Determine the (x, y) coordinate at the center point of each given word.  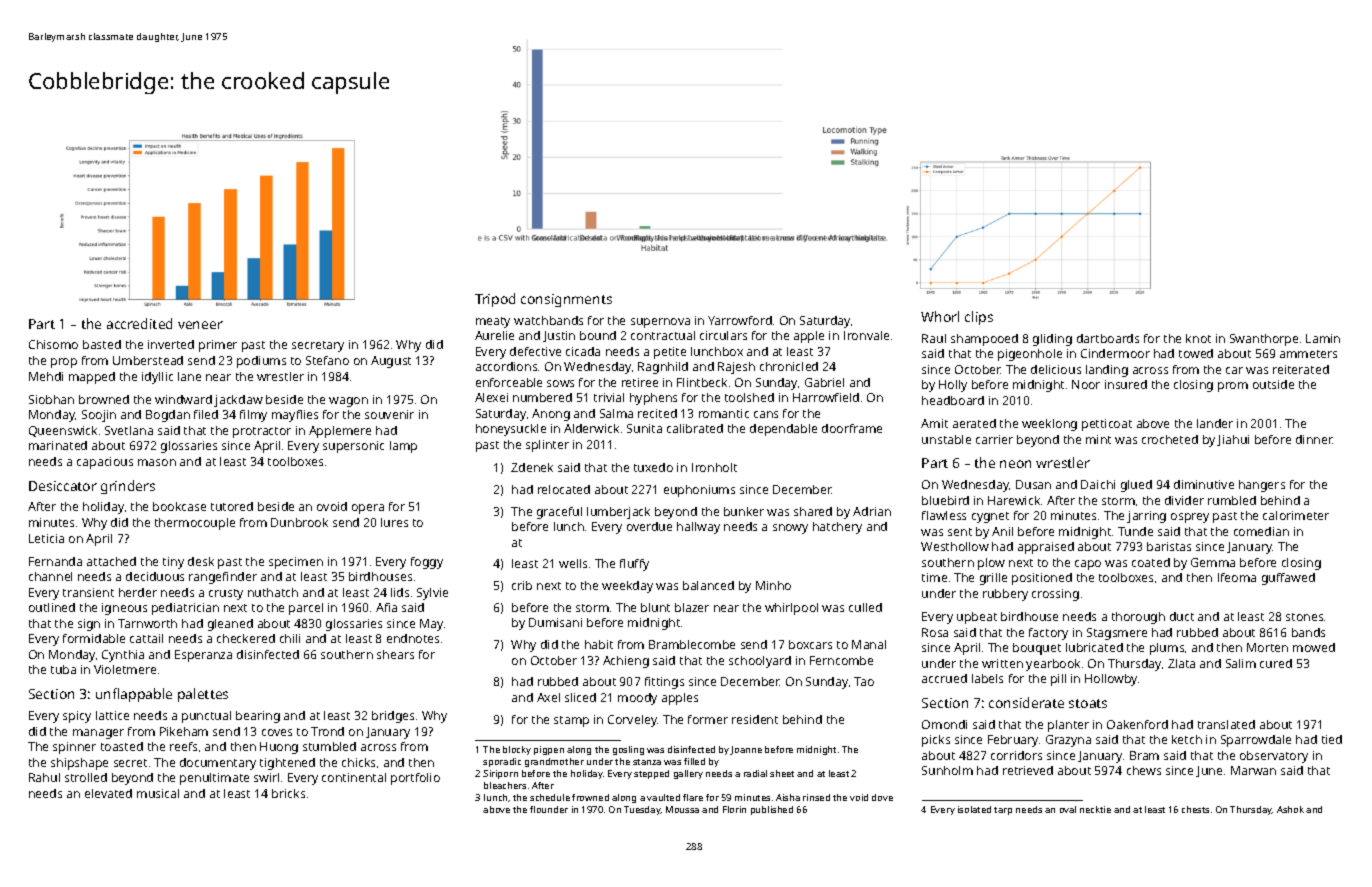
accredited (139, 323)
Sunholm (947, 770)
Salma (616, 413)
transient (88, 592)
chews (1144, 770)
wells (573, 563)
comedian (1261, 531)
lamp (403, 447)
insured (1126, 384)
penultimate (214, 779)
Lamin (1323, 338)
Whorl (940, 316)
